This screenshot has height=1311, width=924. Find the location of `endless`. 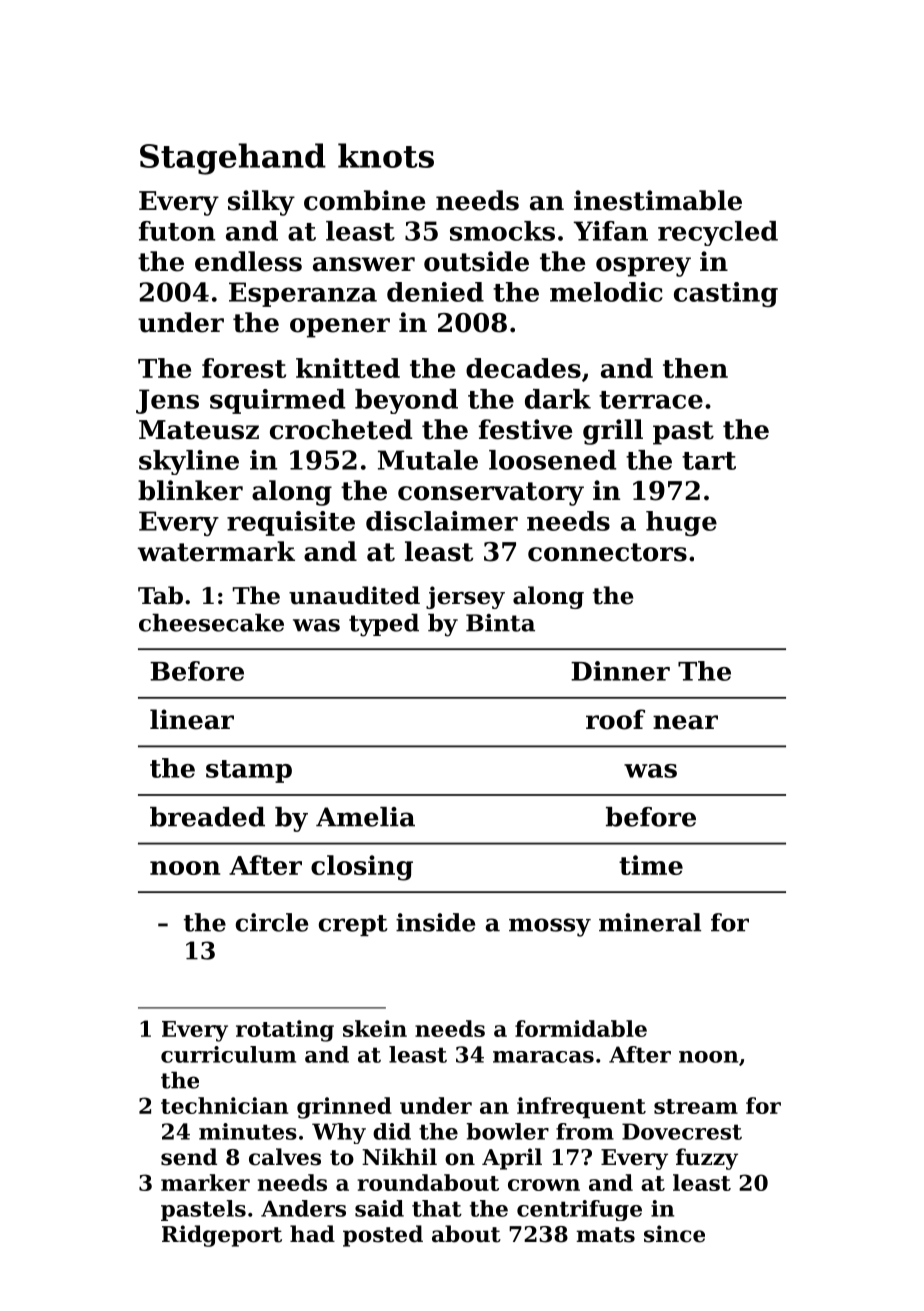

endless is located at coordinates (248, 261).
